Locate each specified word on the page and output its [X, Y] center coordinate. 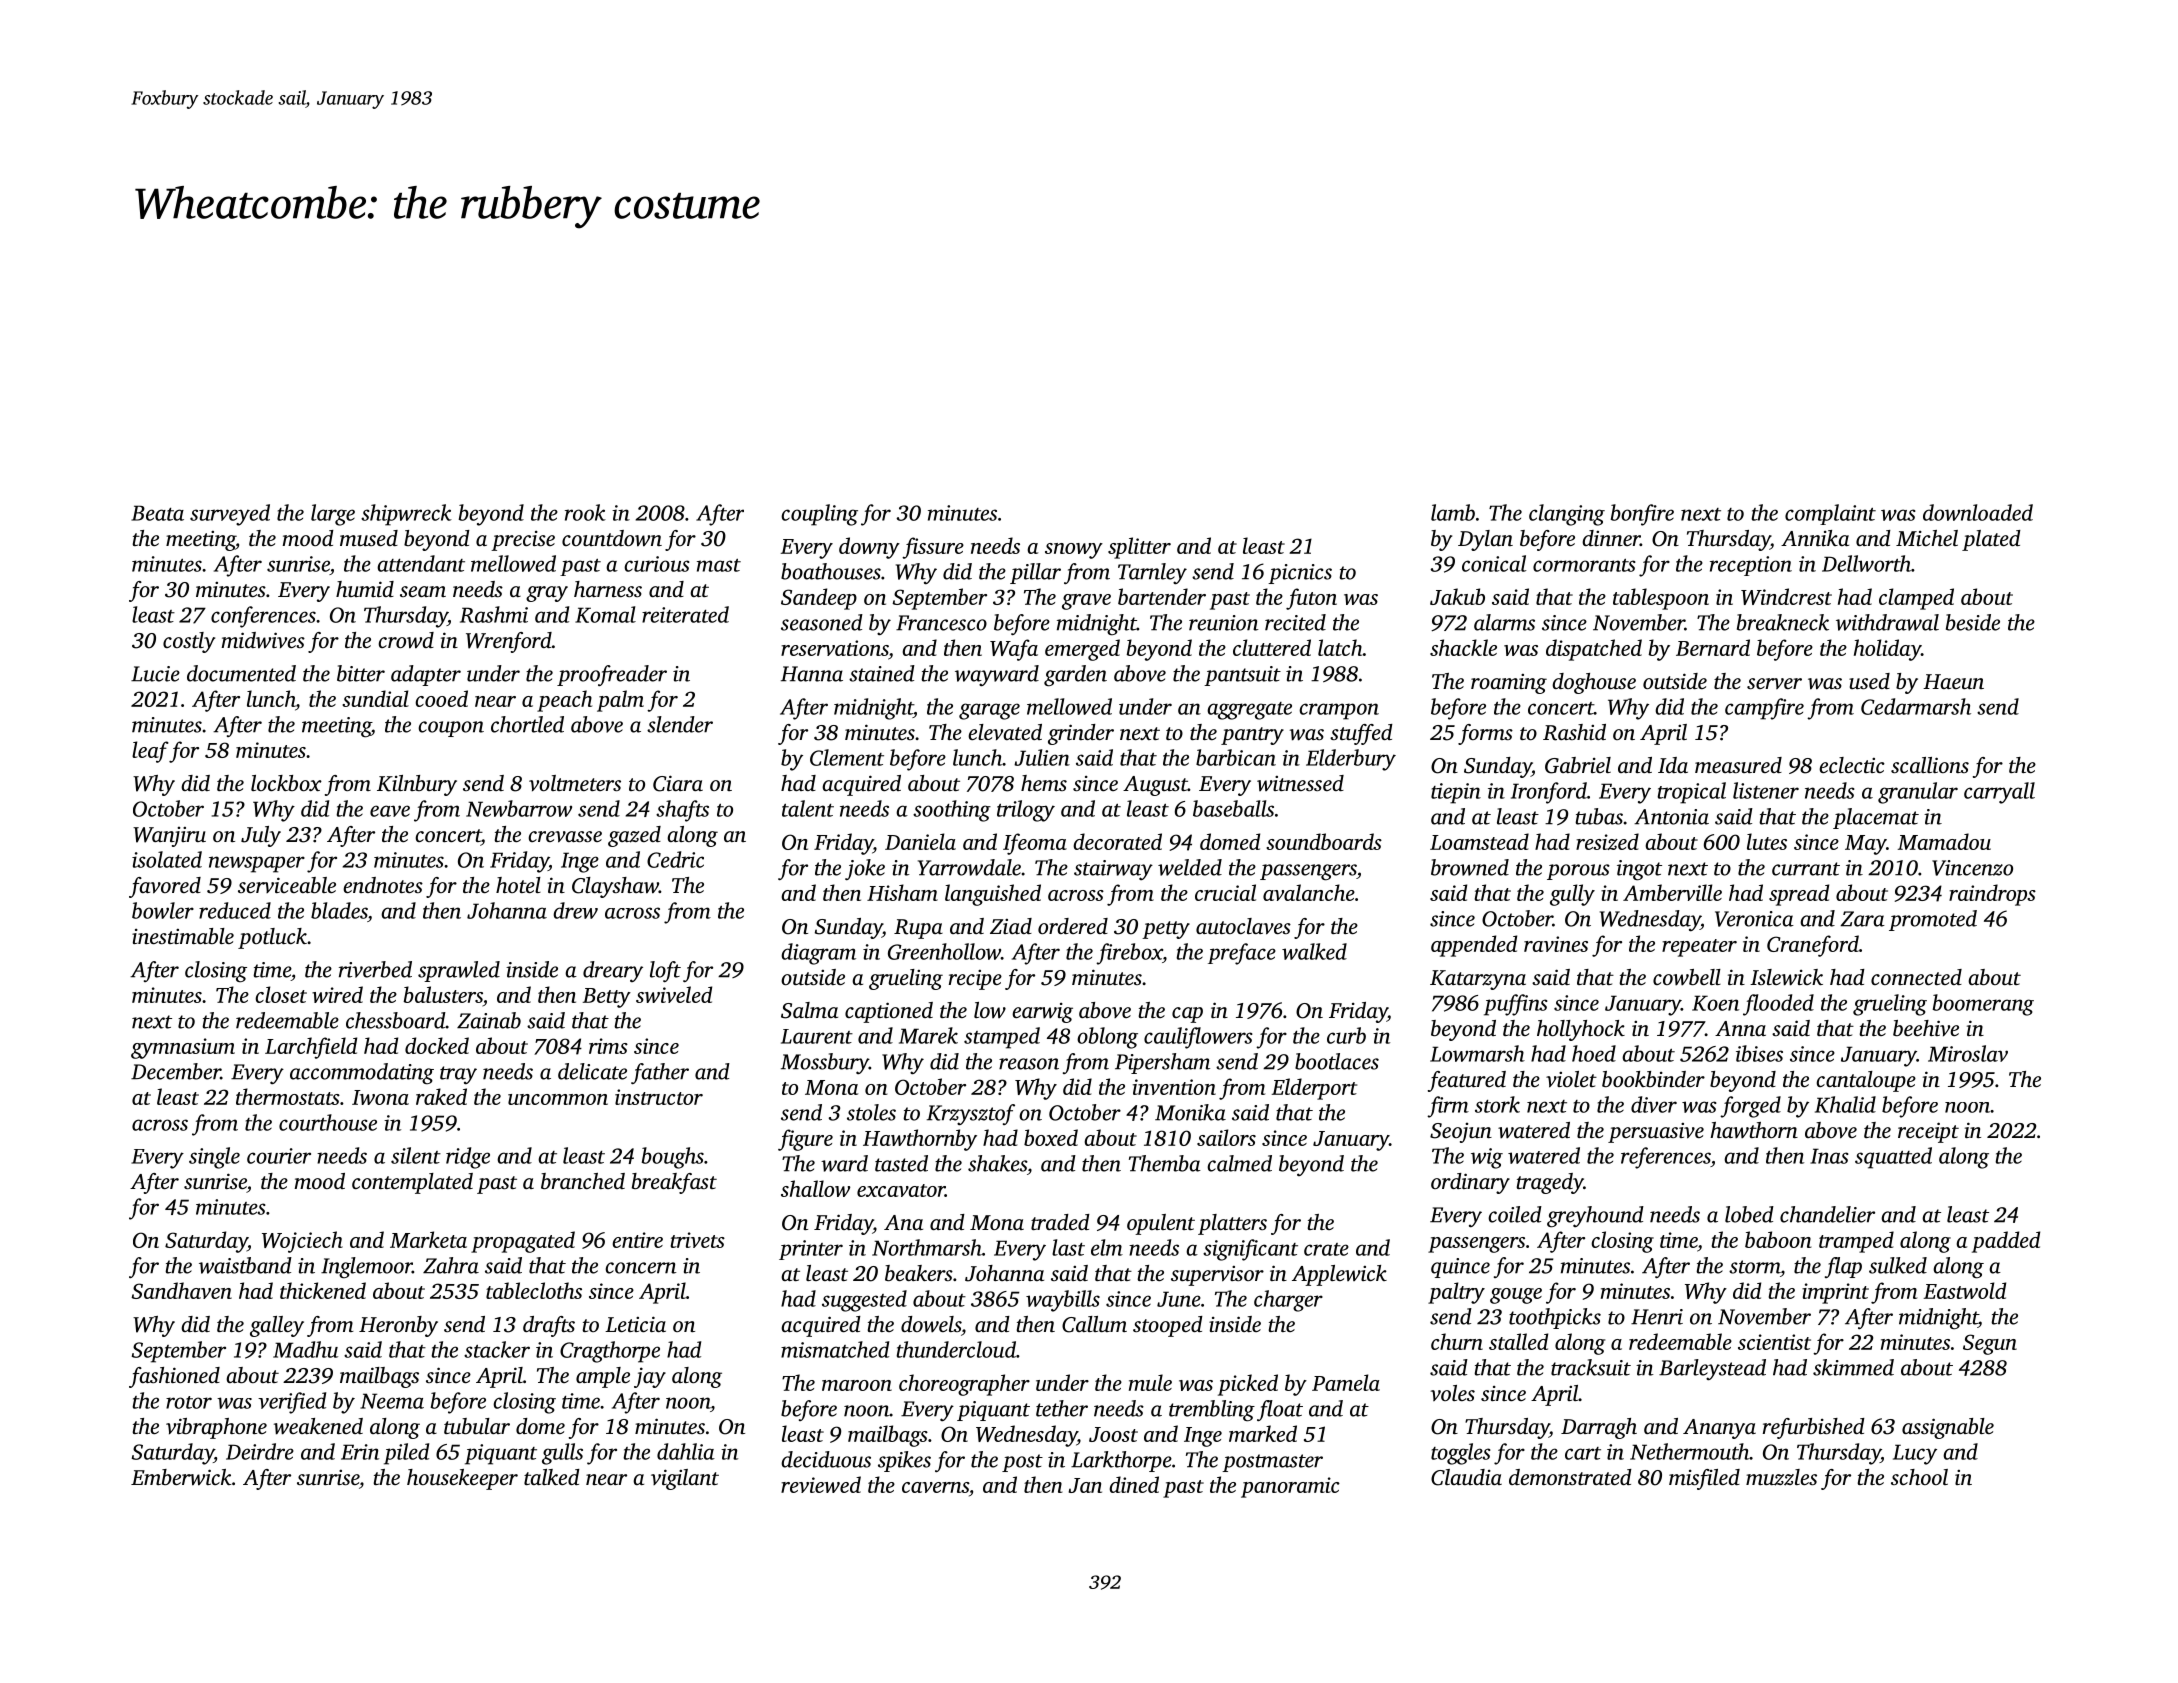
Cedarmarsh [1916, 706]
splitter [1139, 548]
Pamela [1346, 1382]
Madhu [305, 1349]
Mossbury [825, 1063]
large [333, 515]
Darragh [1599, 1428]
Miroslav [1968, 1053]
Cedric [675, 859]
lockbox [286, 783]
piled [406, 1454]
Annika [1815, 538]
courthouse [328, 1122]
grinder [1081, 734]
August [1155, 786]
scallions [1930, 765]
